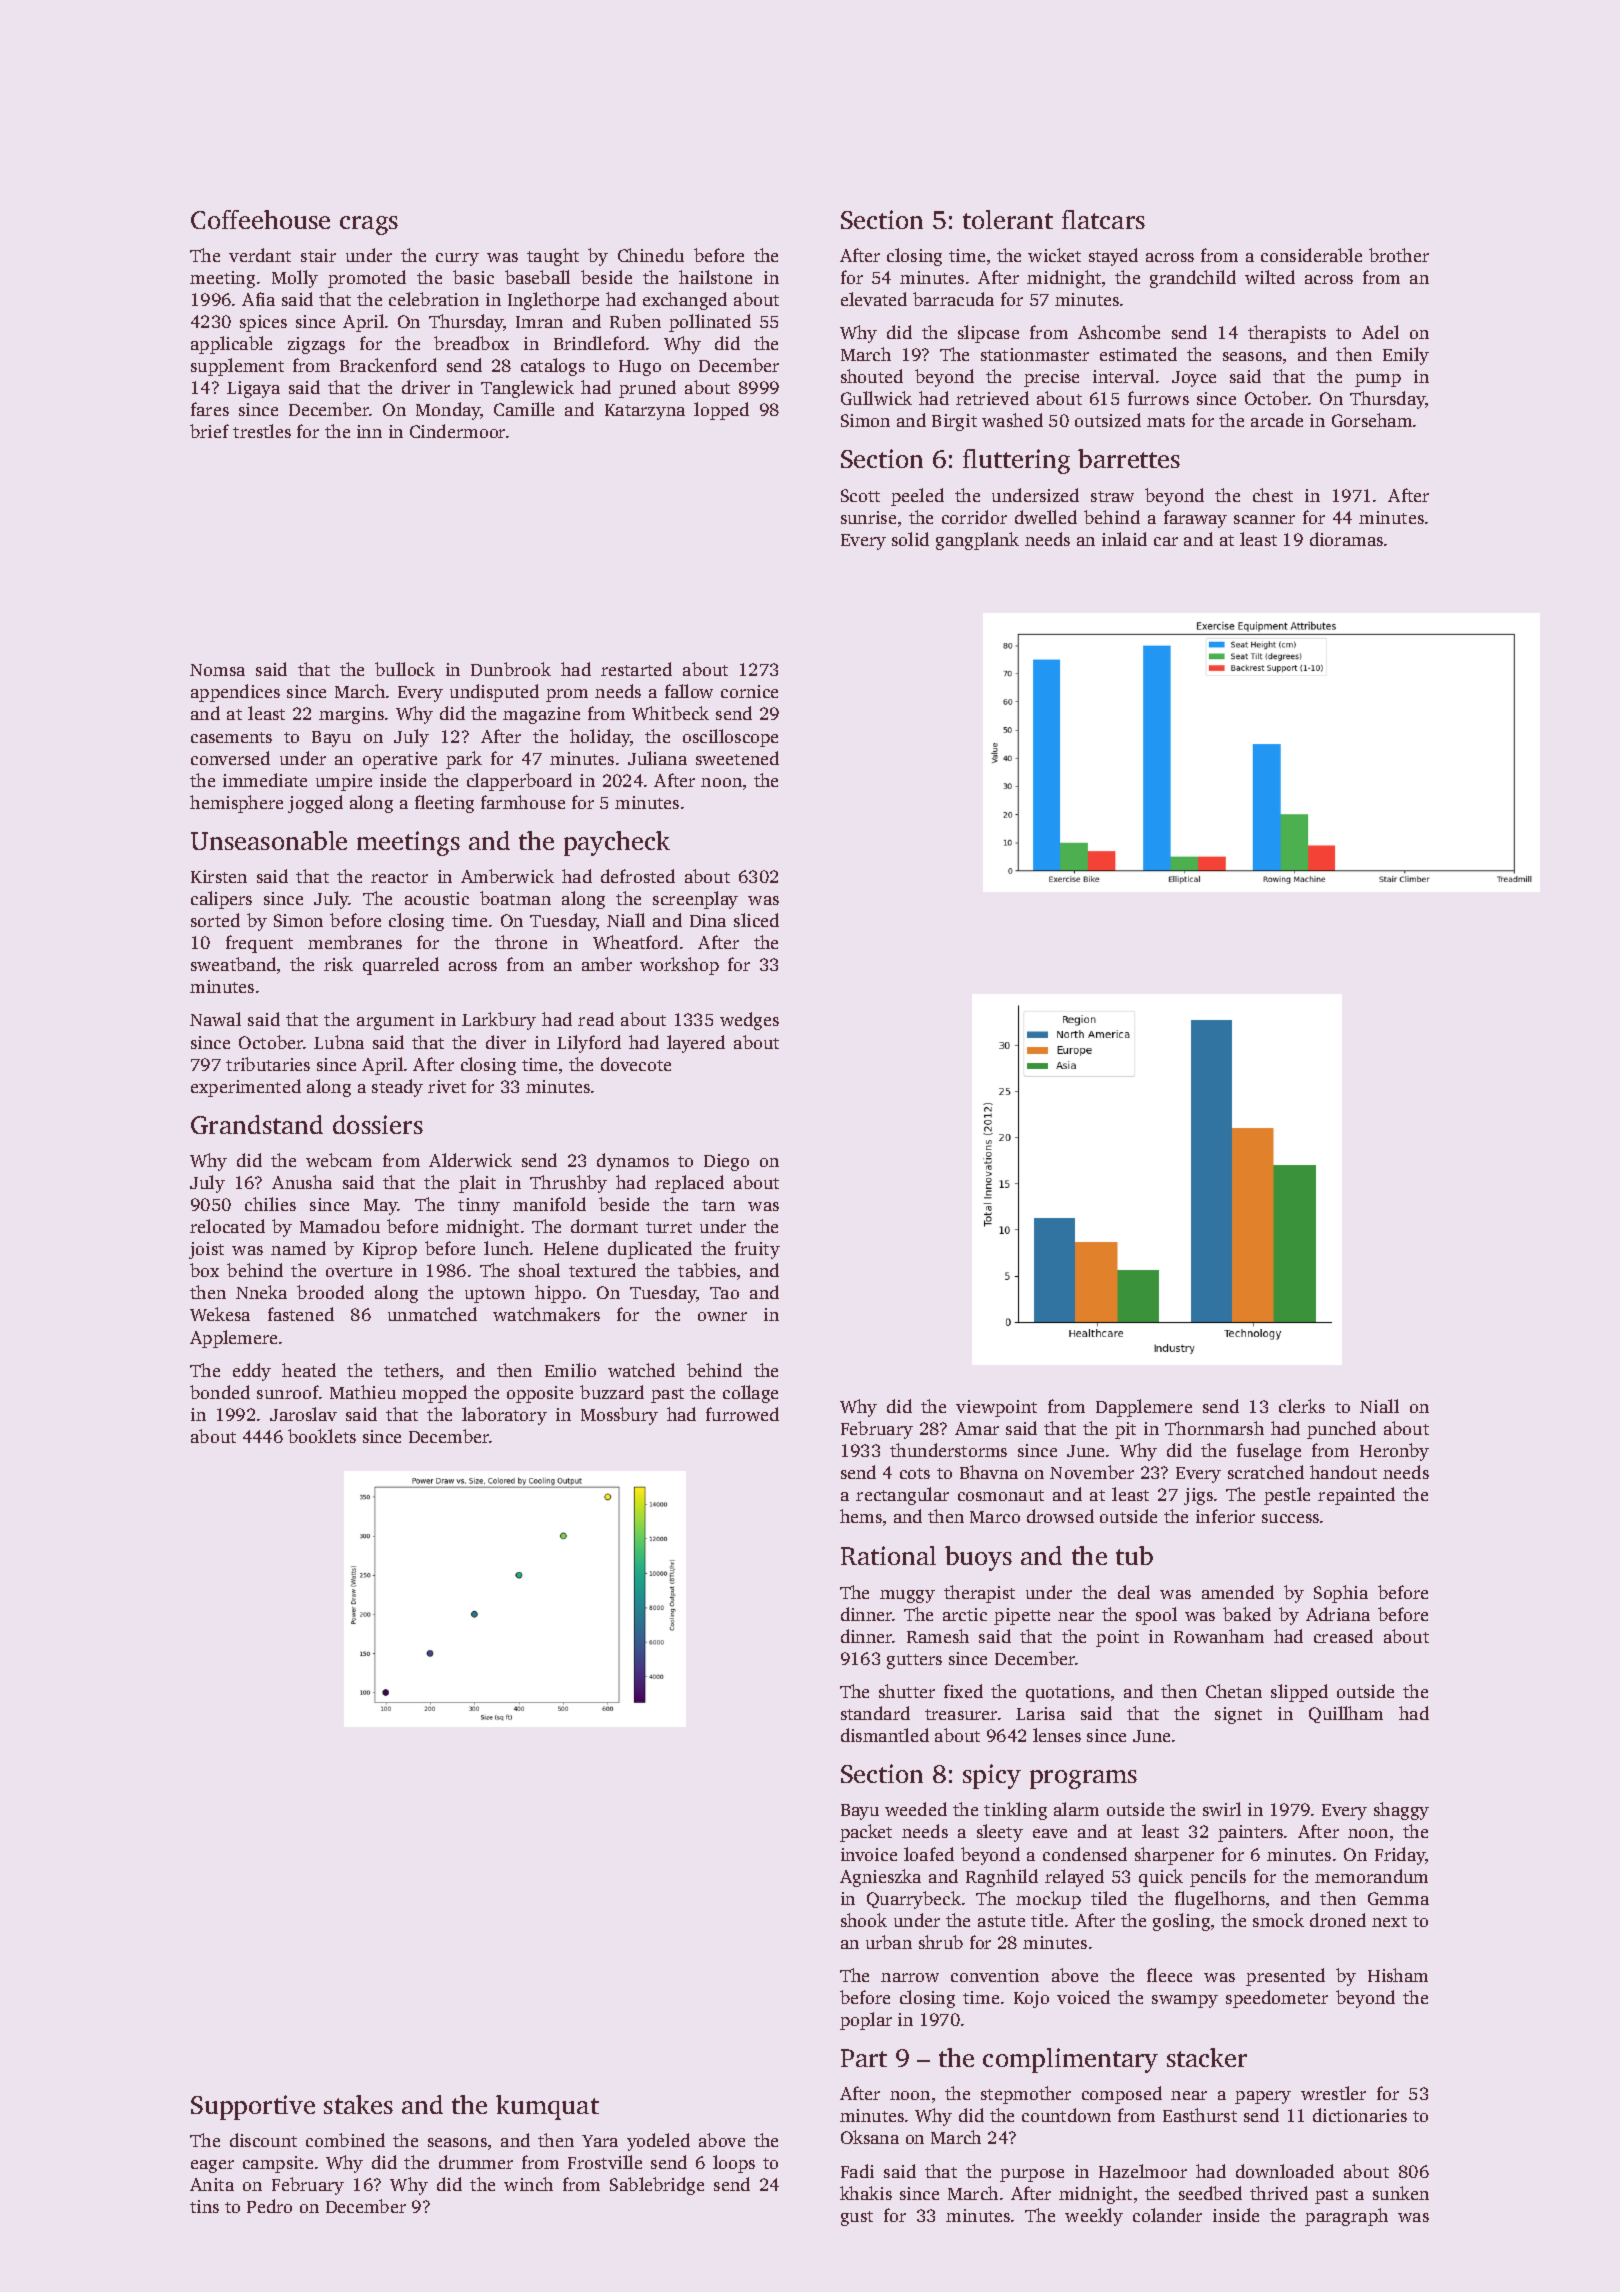  What do you see at coordinates (1311, 255) in the screenshot?
I see `considerable` at bounding box center [1311, 255].
